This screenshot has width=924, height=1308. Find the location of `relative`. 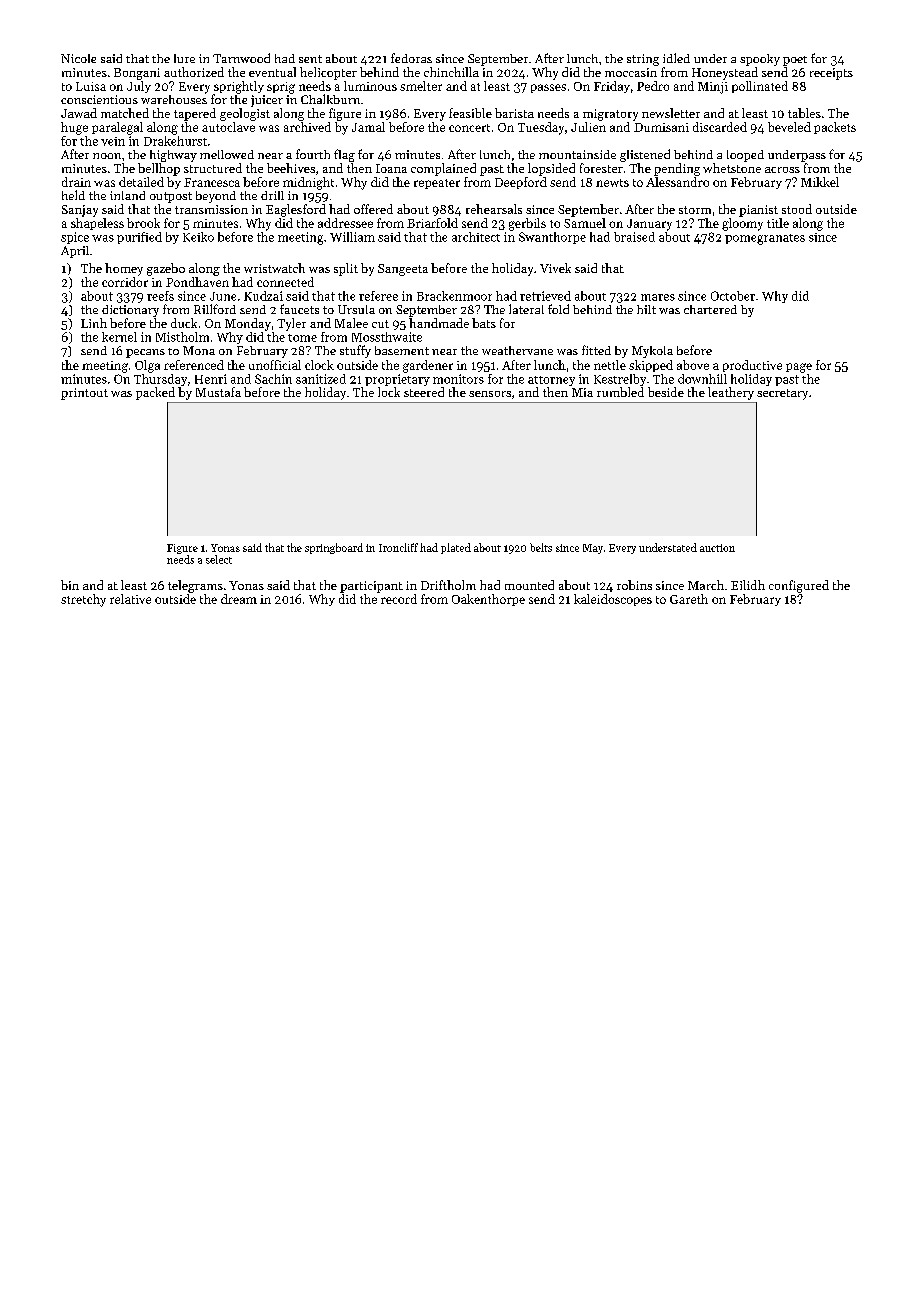

relative is located at coordinates (130, 599).
